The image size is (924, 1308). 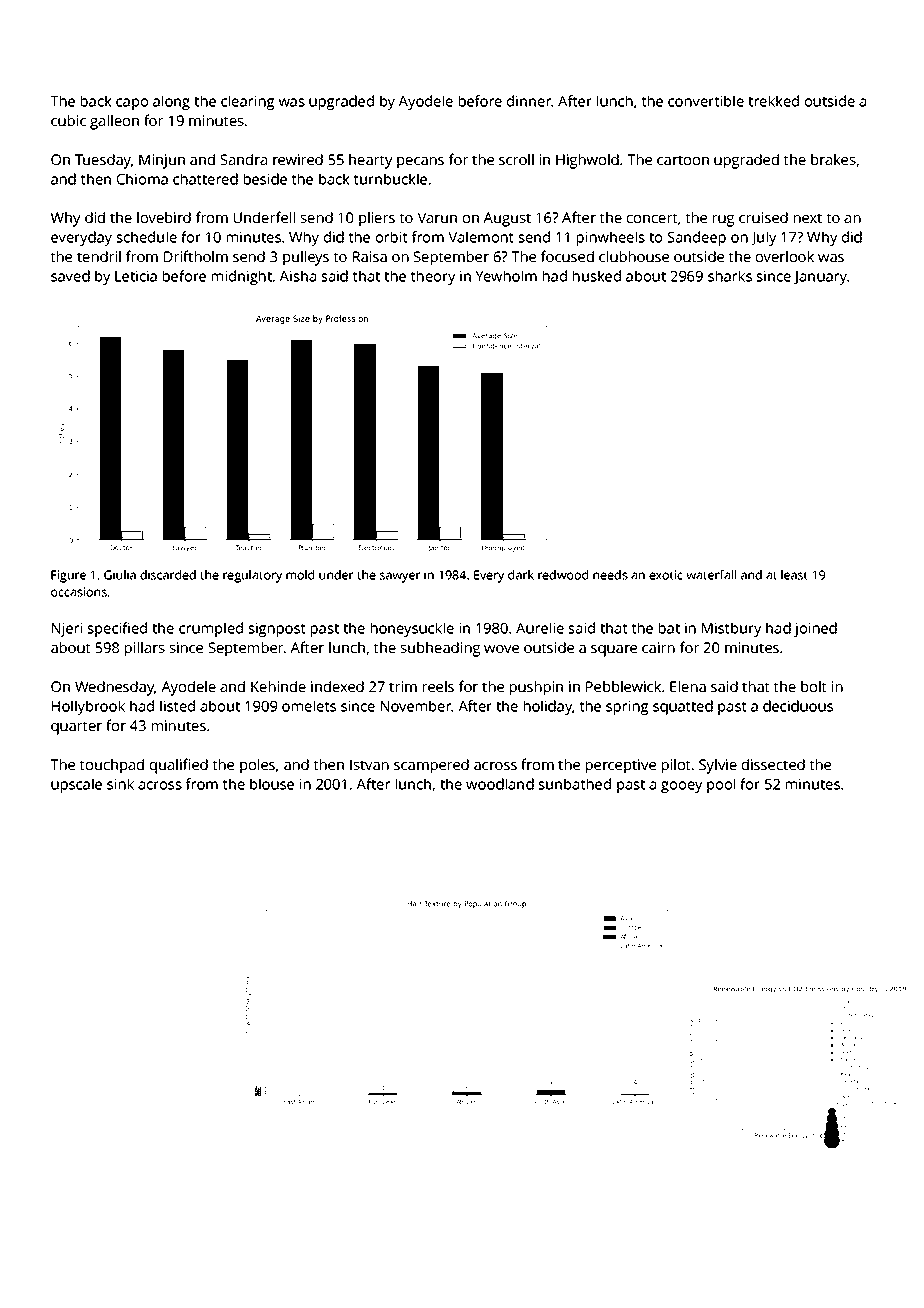 I want to click on sawyer, so click(x=400, y=577).
